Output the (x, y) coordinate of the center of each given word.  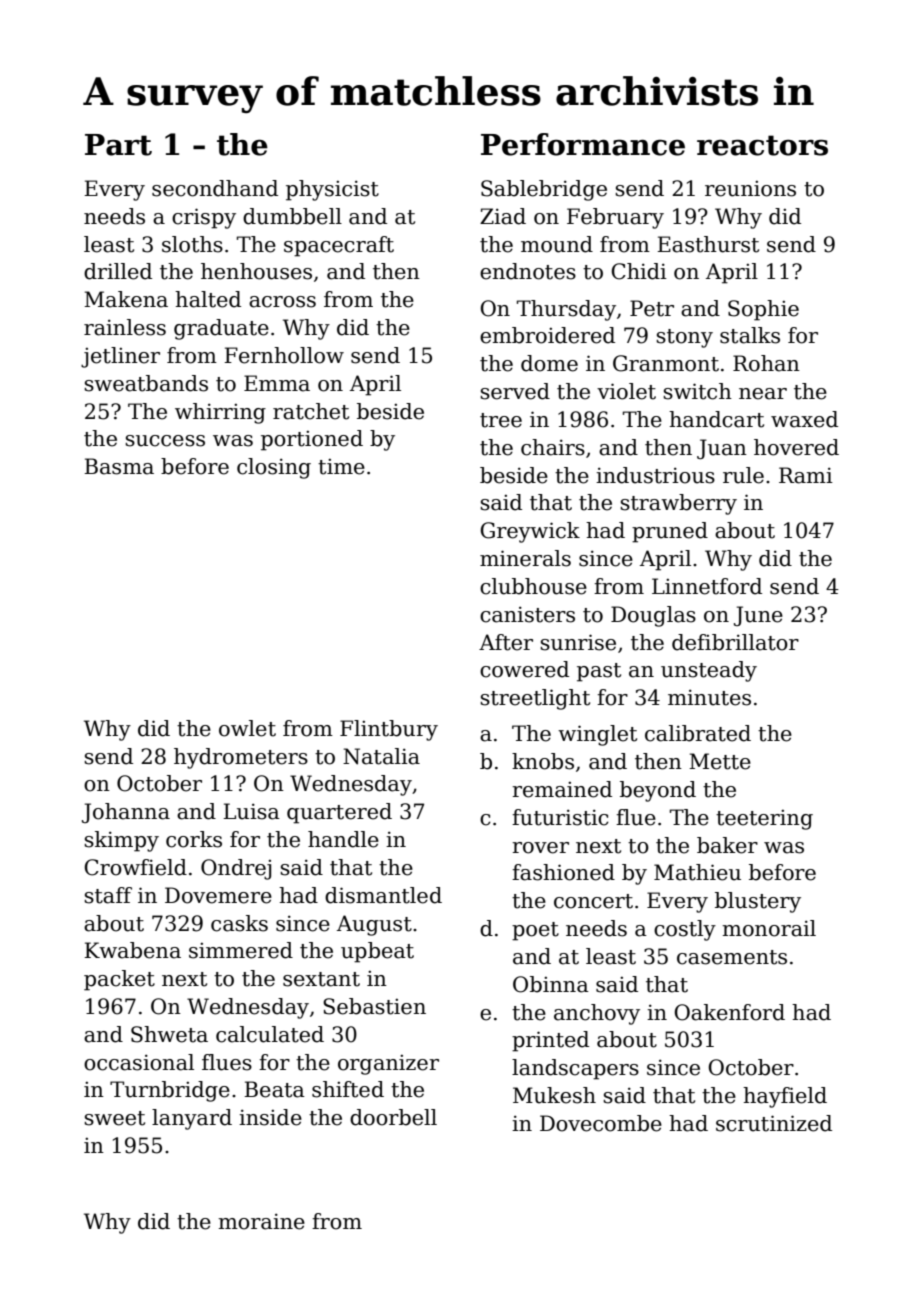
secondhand (215, 188)
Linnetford (707, 586)
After (506, 642)
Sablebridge (544, 190)
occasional (139, 1062)
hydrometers (241, 758)
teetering (764, 820)
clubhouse (533, 586)
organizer (388, 1065)
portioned (312, 440)
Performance (583, 144)
